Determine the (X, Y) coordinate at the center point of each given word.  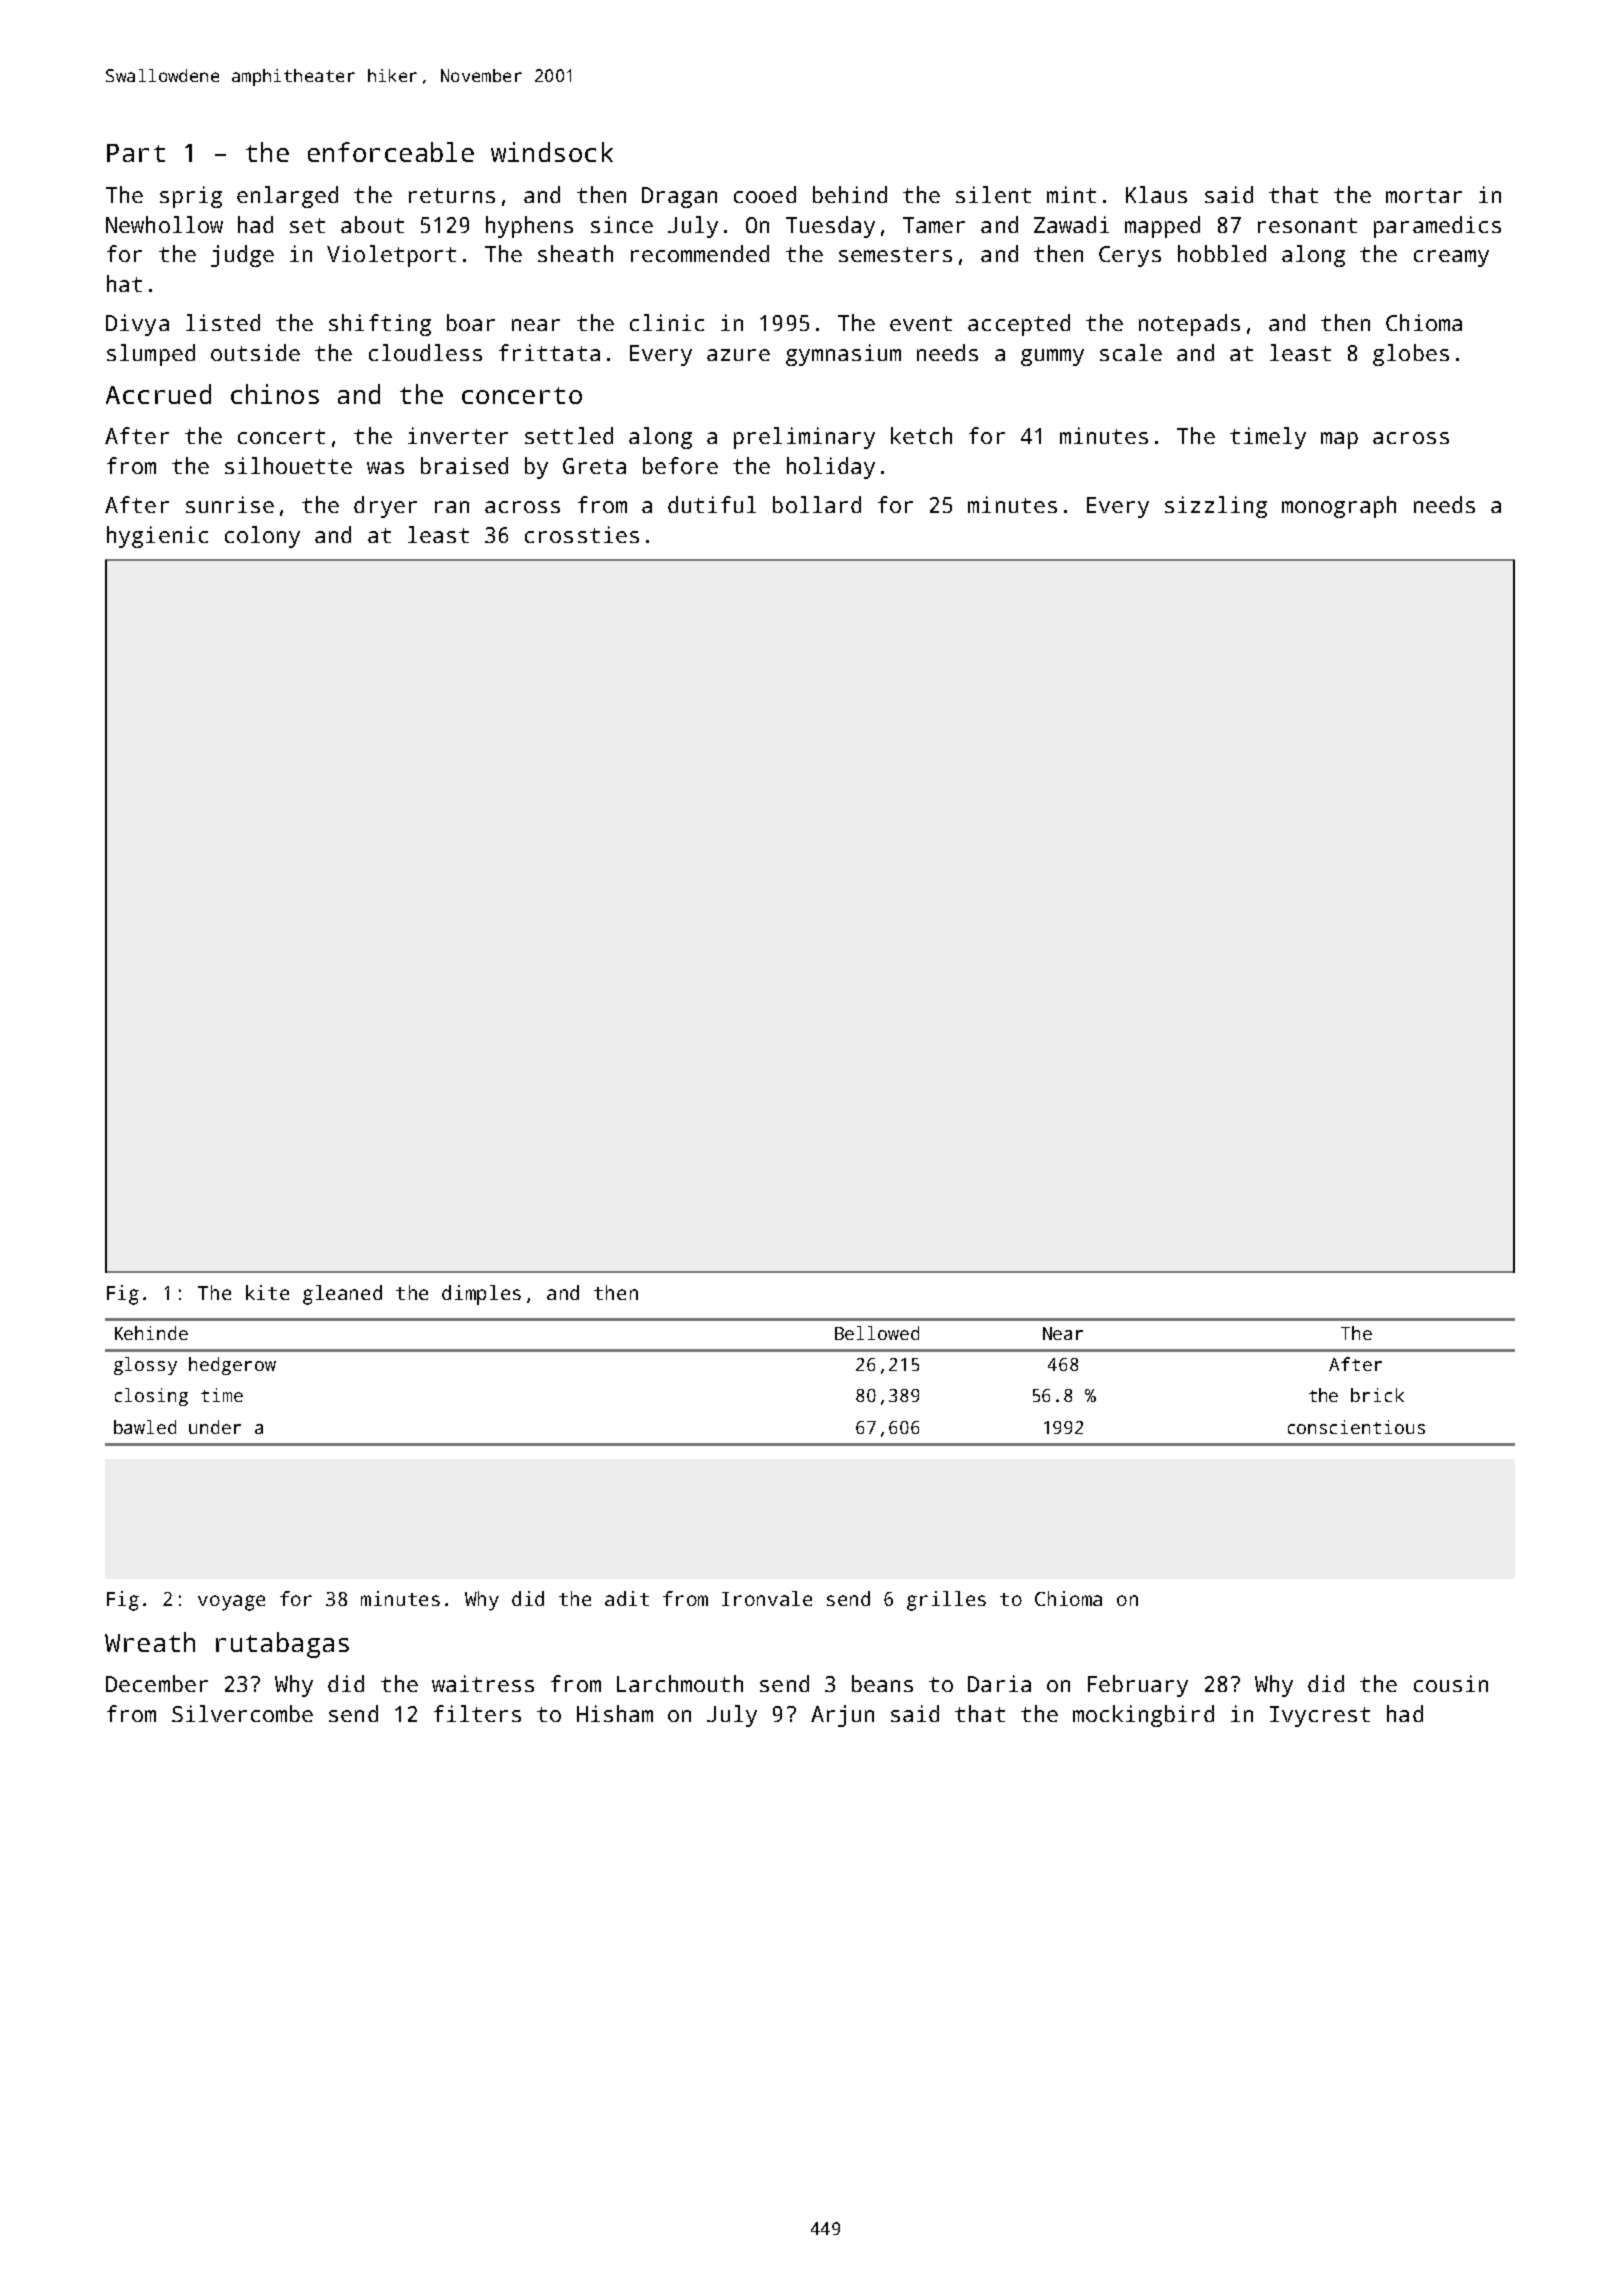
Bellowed (877, 1333)
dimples (481, 1295)
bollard (817, 504)
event (921, 323)
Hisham (615, 1713)
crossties (582, 534)
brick (1377, 1395)
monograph (1339, 507)
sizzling (1216, 507)
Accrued (158, 394)
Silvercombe (242, 1713)
